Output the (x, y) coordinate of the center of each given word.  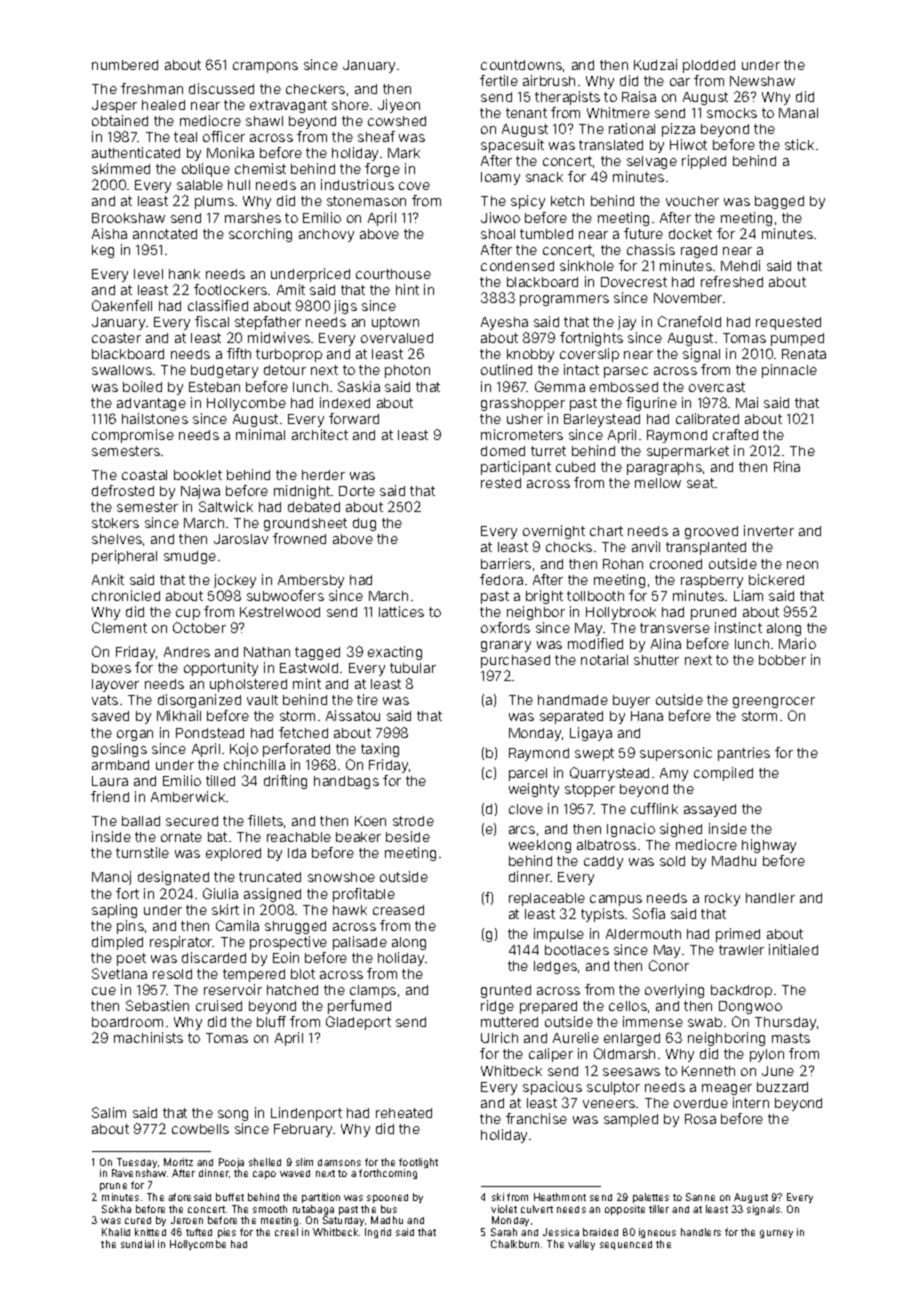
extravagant (288, 106)
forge (382, 170)
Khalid (116, 1232)
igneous (657, 1233)
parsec (626, 372)
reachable (299, 837)
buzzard (782, 1087)
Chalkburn (515, 1244)
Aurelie (576, 1037)
